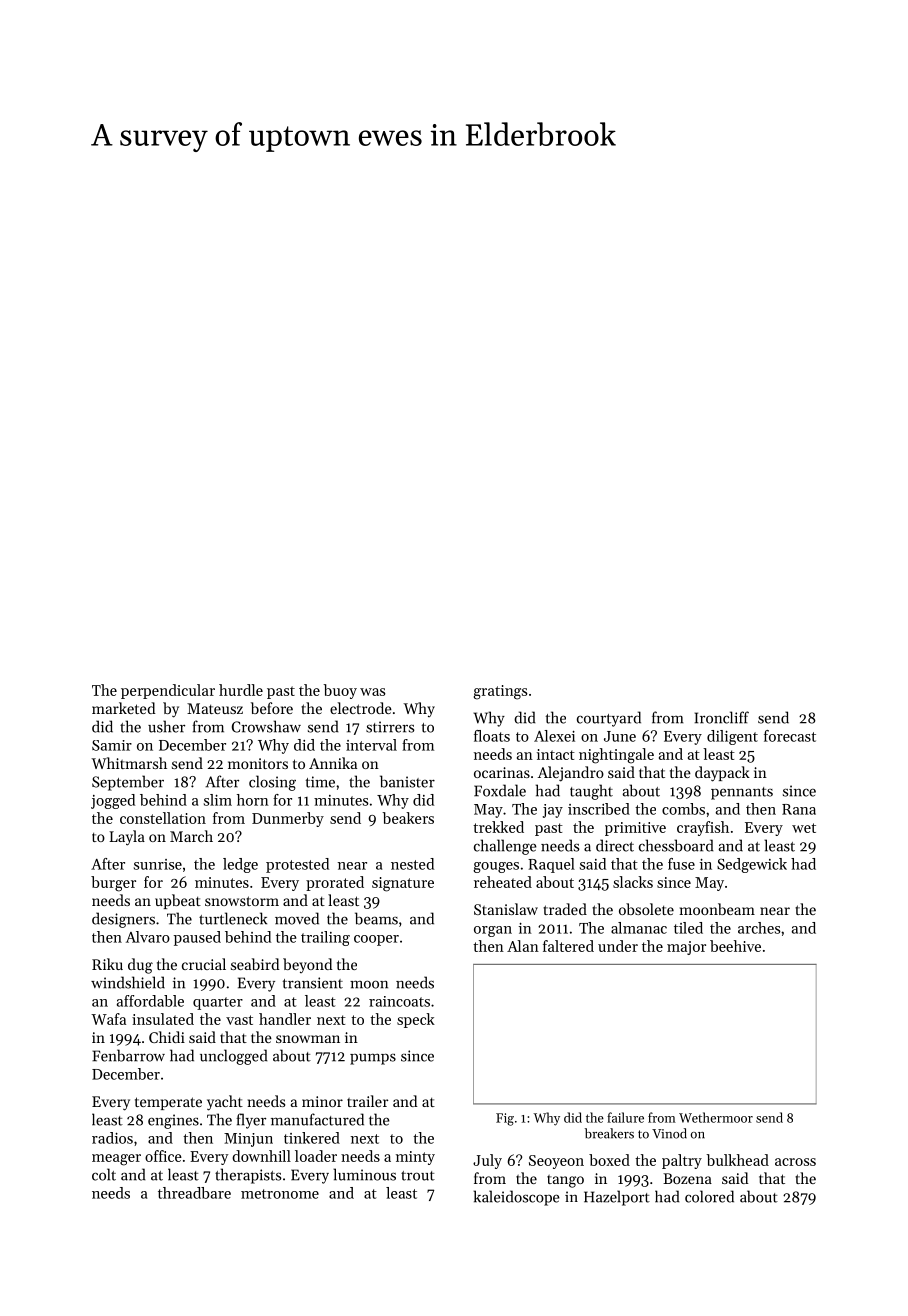 This screenshot has width=908, height=1316. I want to click on seabird, so click(255, 964).
